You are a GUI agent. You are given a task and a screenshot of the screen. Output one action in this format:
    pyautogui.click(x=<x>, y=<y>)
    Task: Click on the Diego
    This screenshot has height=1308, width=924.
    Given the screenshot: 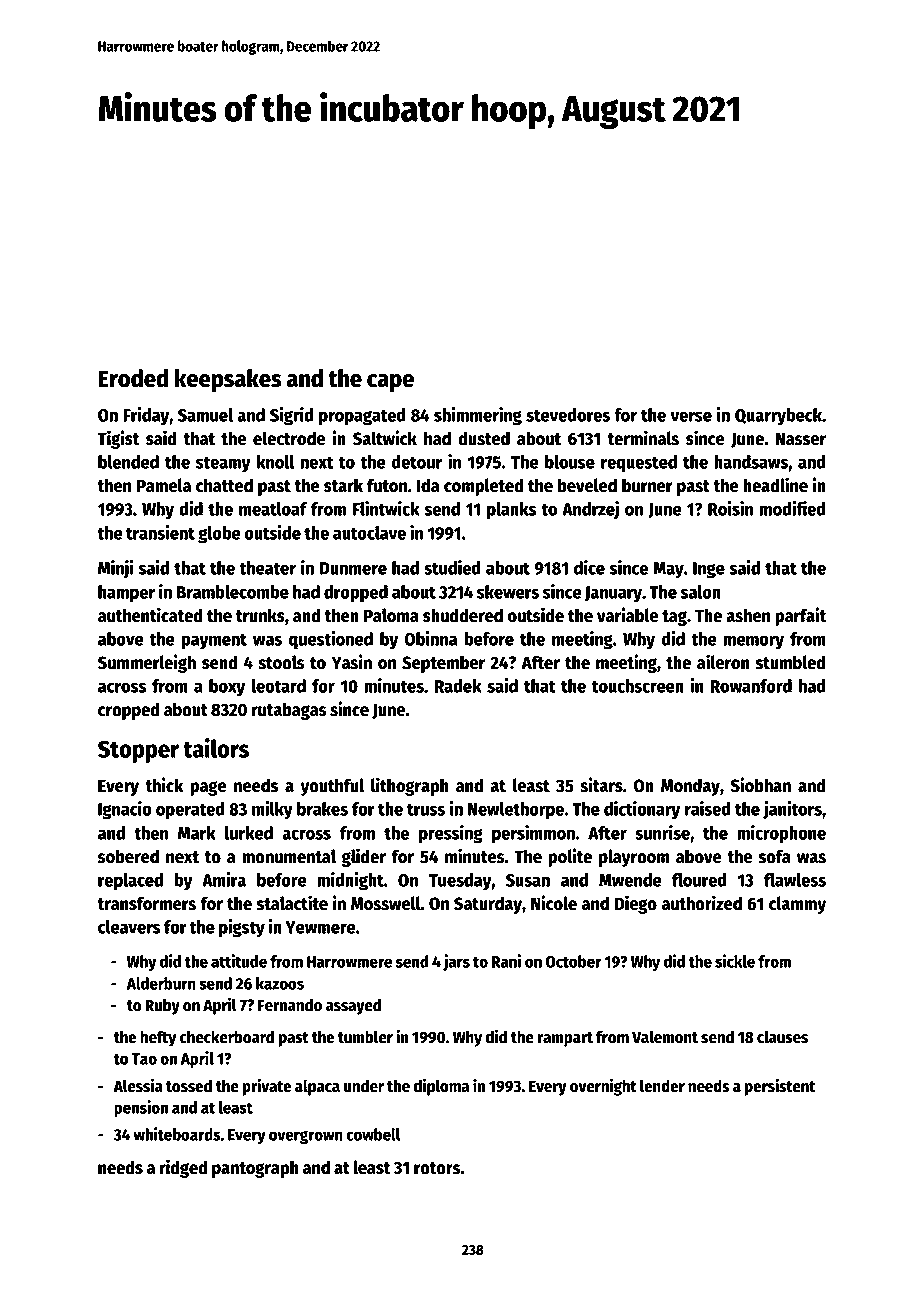 What is the action you would take?
    pyautogui.click(x=635, y=904)
